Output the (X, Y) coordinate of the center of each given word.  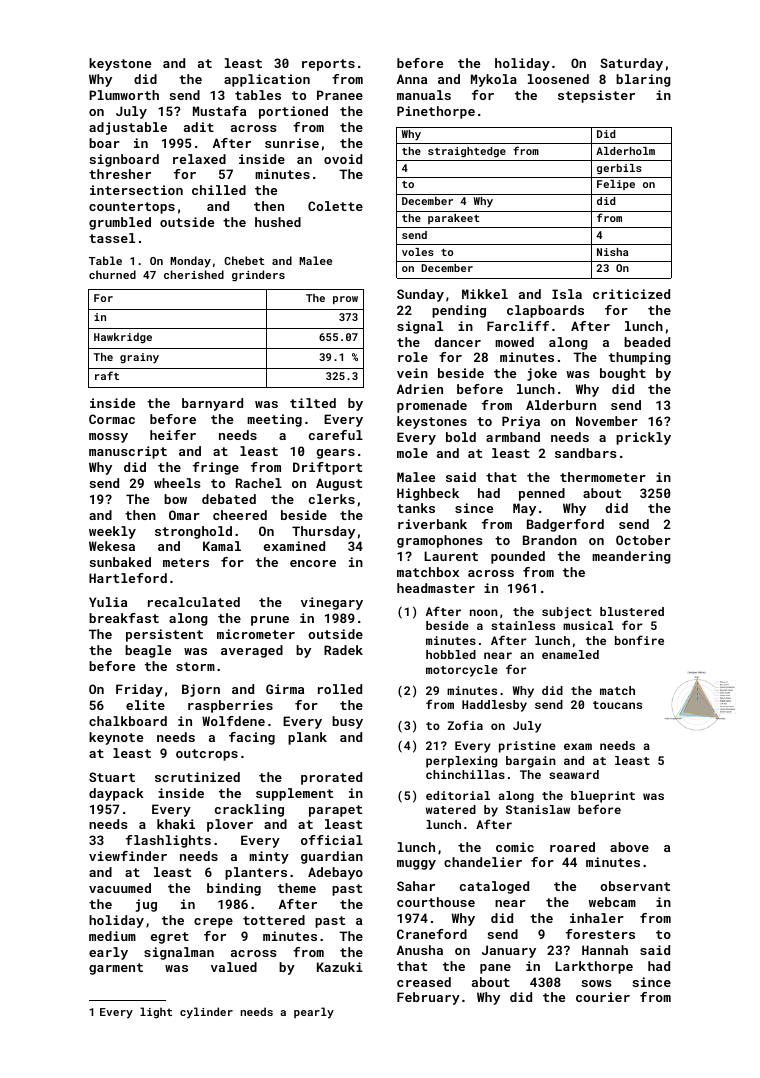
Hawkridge (123, 338)
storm (195, 666)
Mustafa (219, 111)
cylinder (206, 1013)
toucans (617, 705)
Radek (343, 650)
